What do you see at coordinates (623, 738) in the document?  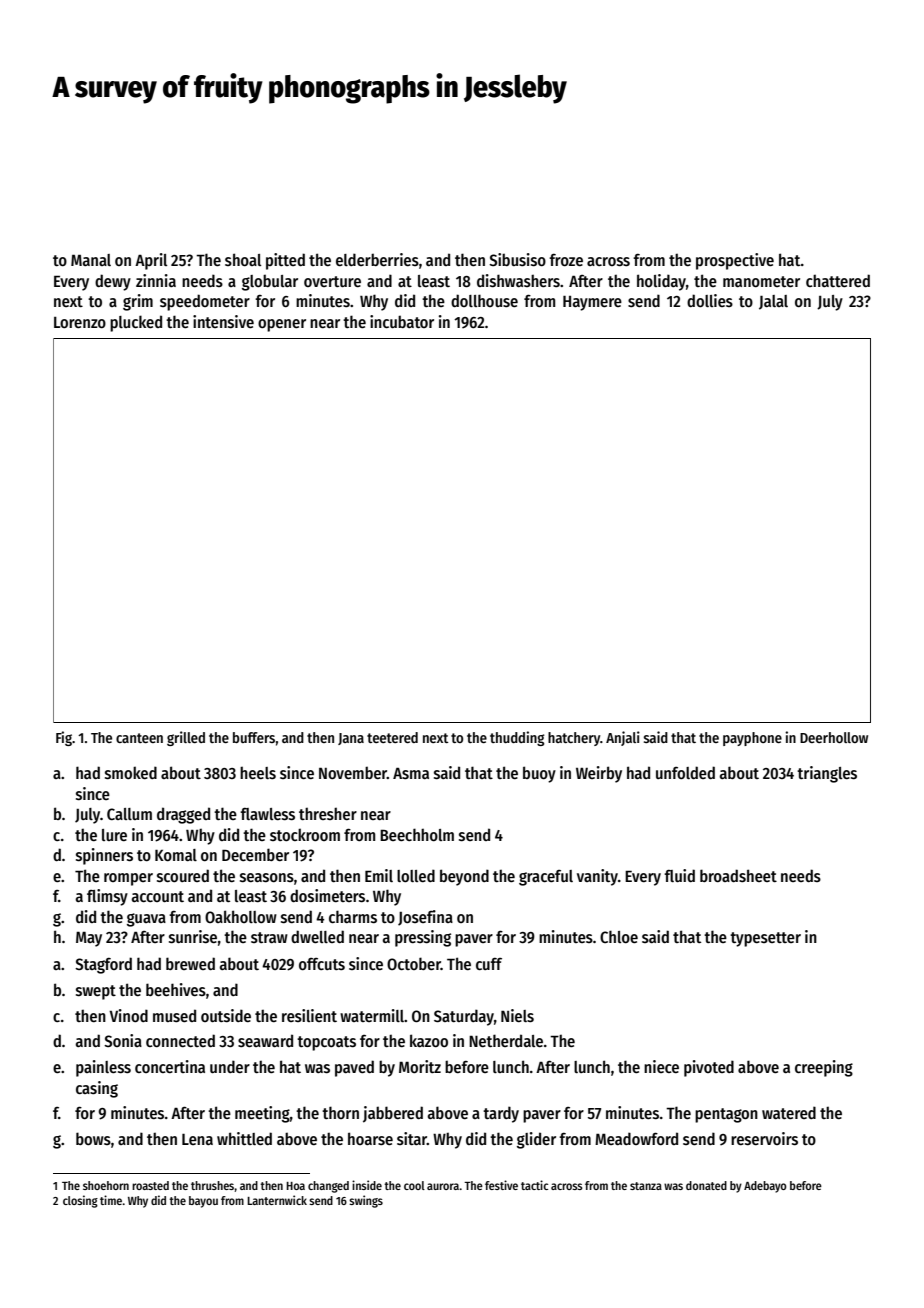 I see `Anjali` at bounding box center [623, 738].
